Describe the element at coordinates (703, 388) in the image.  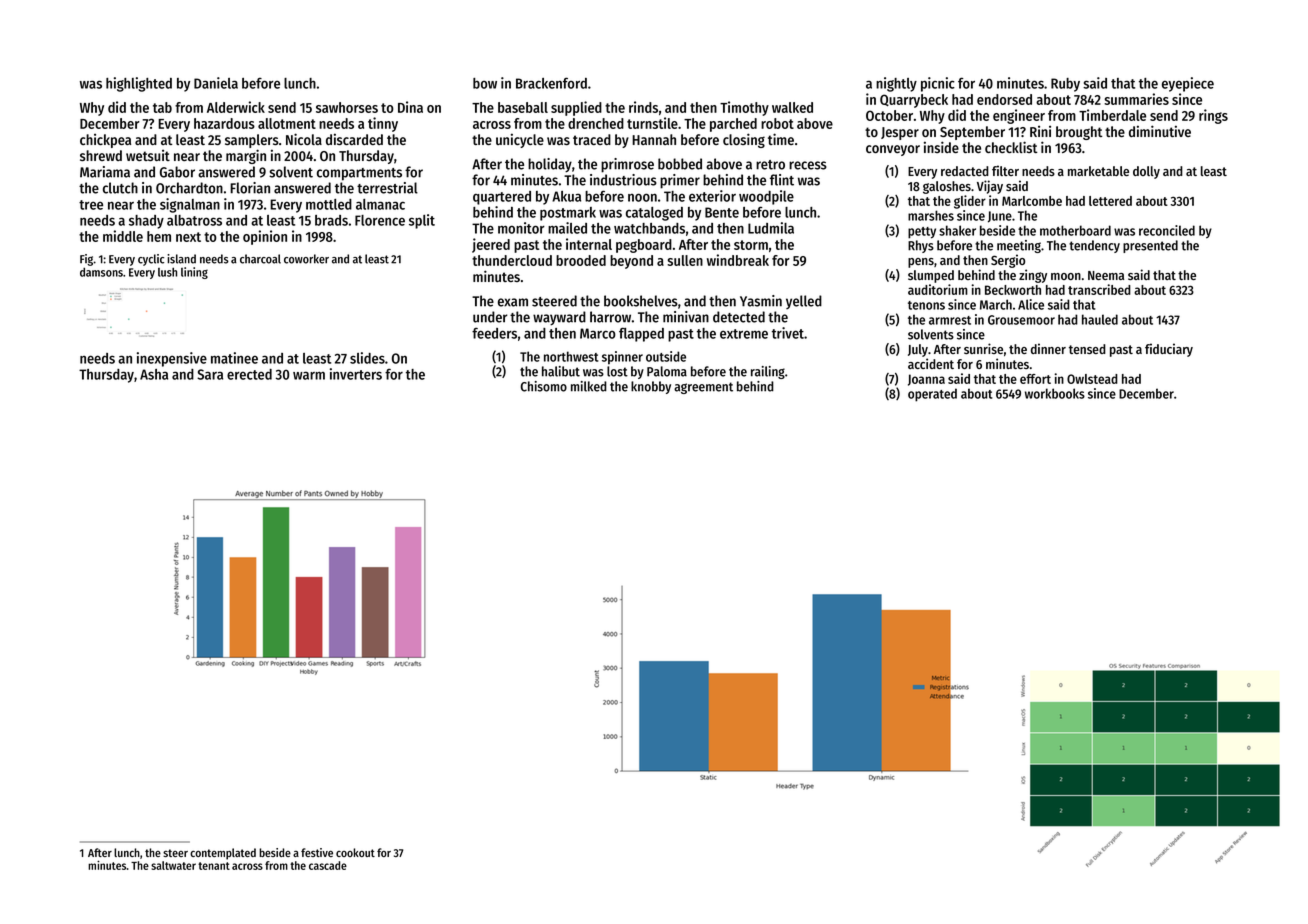
I see `agreement` at that location.
